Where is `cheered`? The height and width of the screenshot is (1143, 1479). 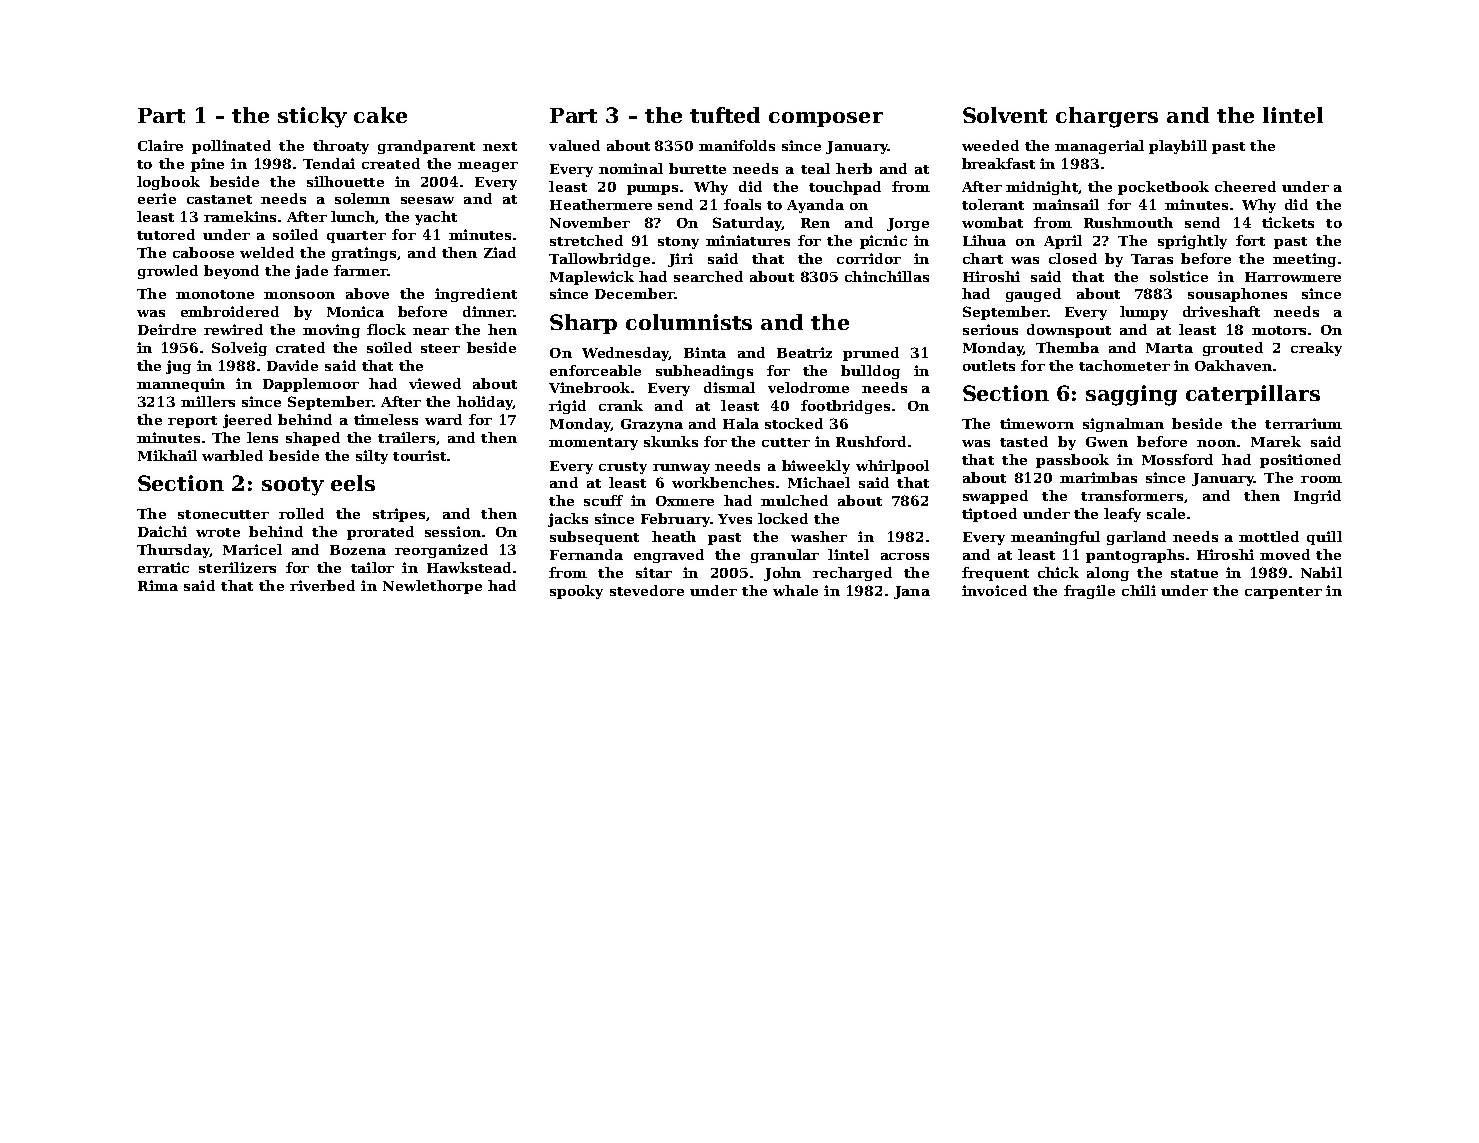
cheered is located at coordinates (1245, 186).
